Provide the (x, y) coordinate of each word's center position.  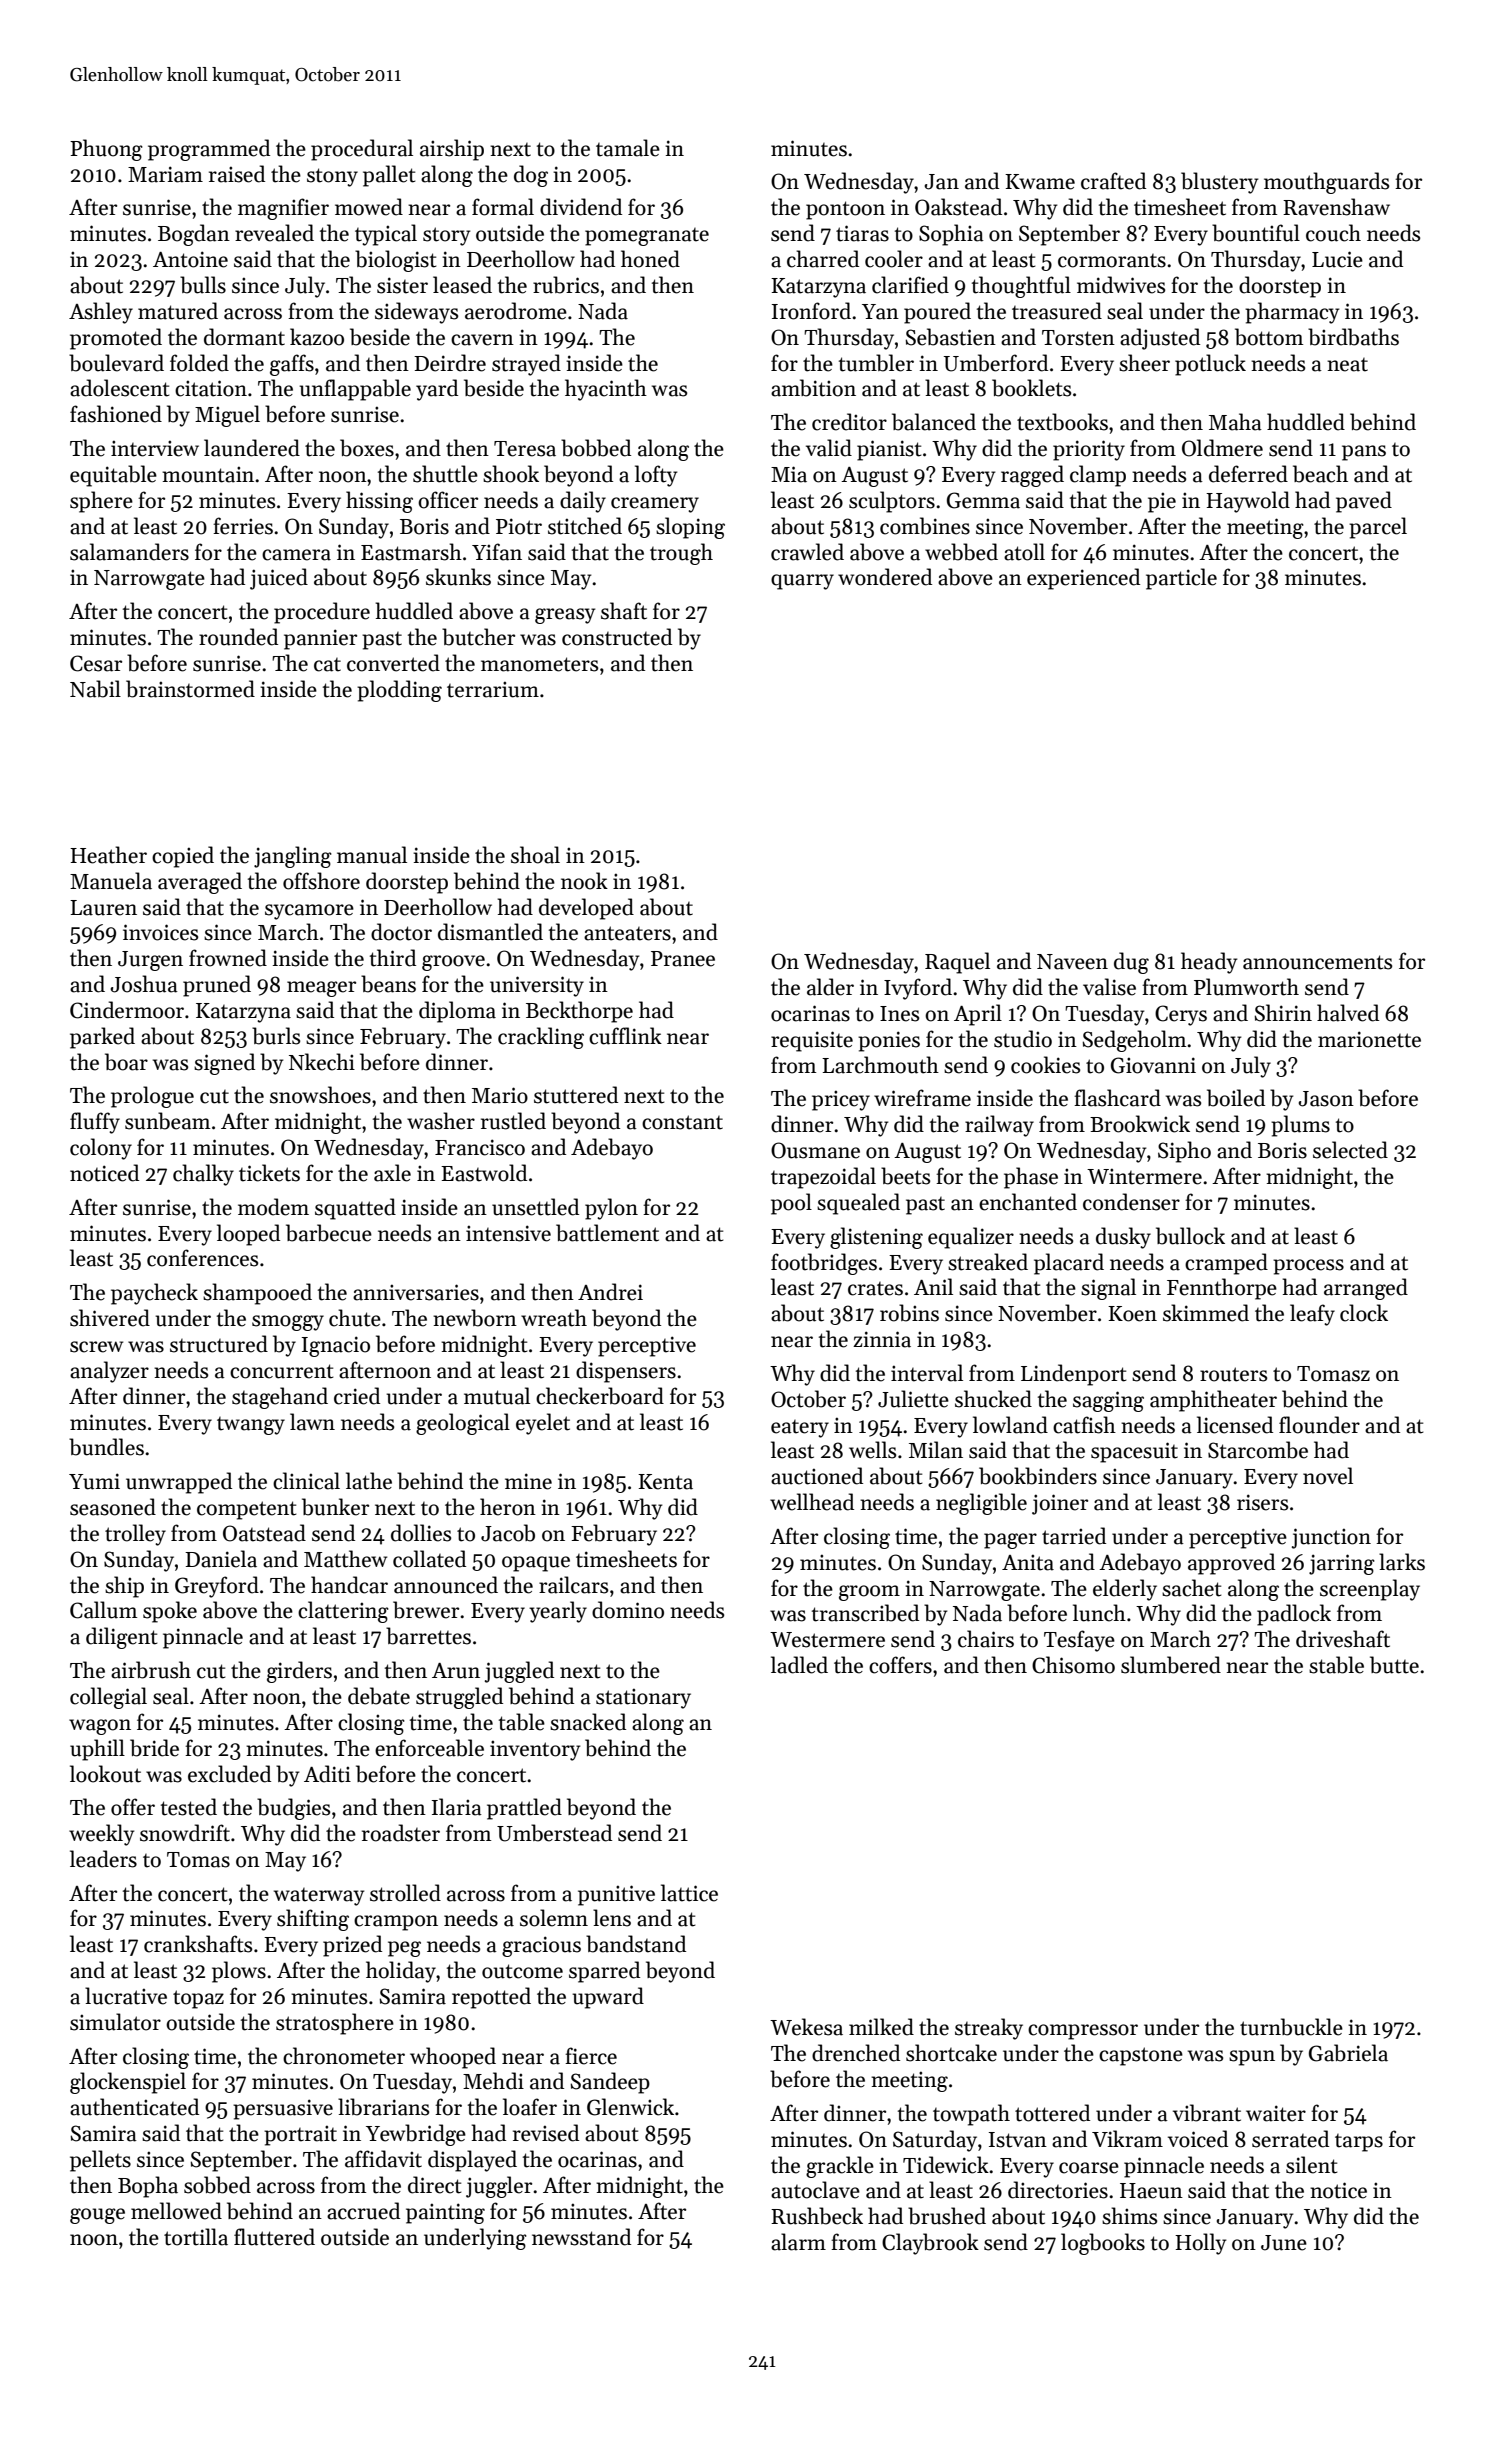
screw (96, 1347)
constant (682, 1122)
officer (448, 500)
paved (1364, 502)
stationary (643, 1698)
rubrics (566, 285)
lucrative (126, 1996)
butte (1394, 1665)
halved (1348, 1013)
